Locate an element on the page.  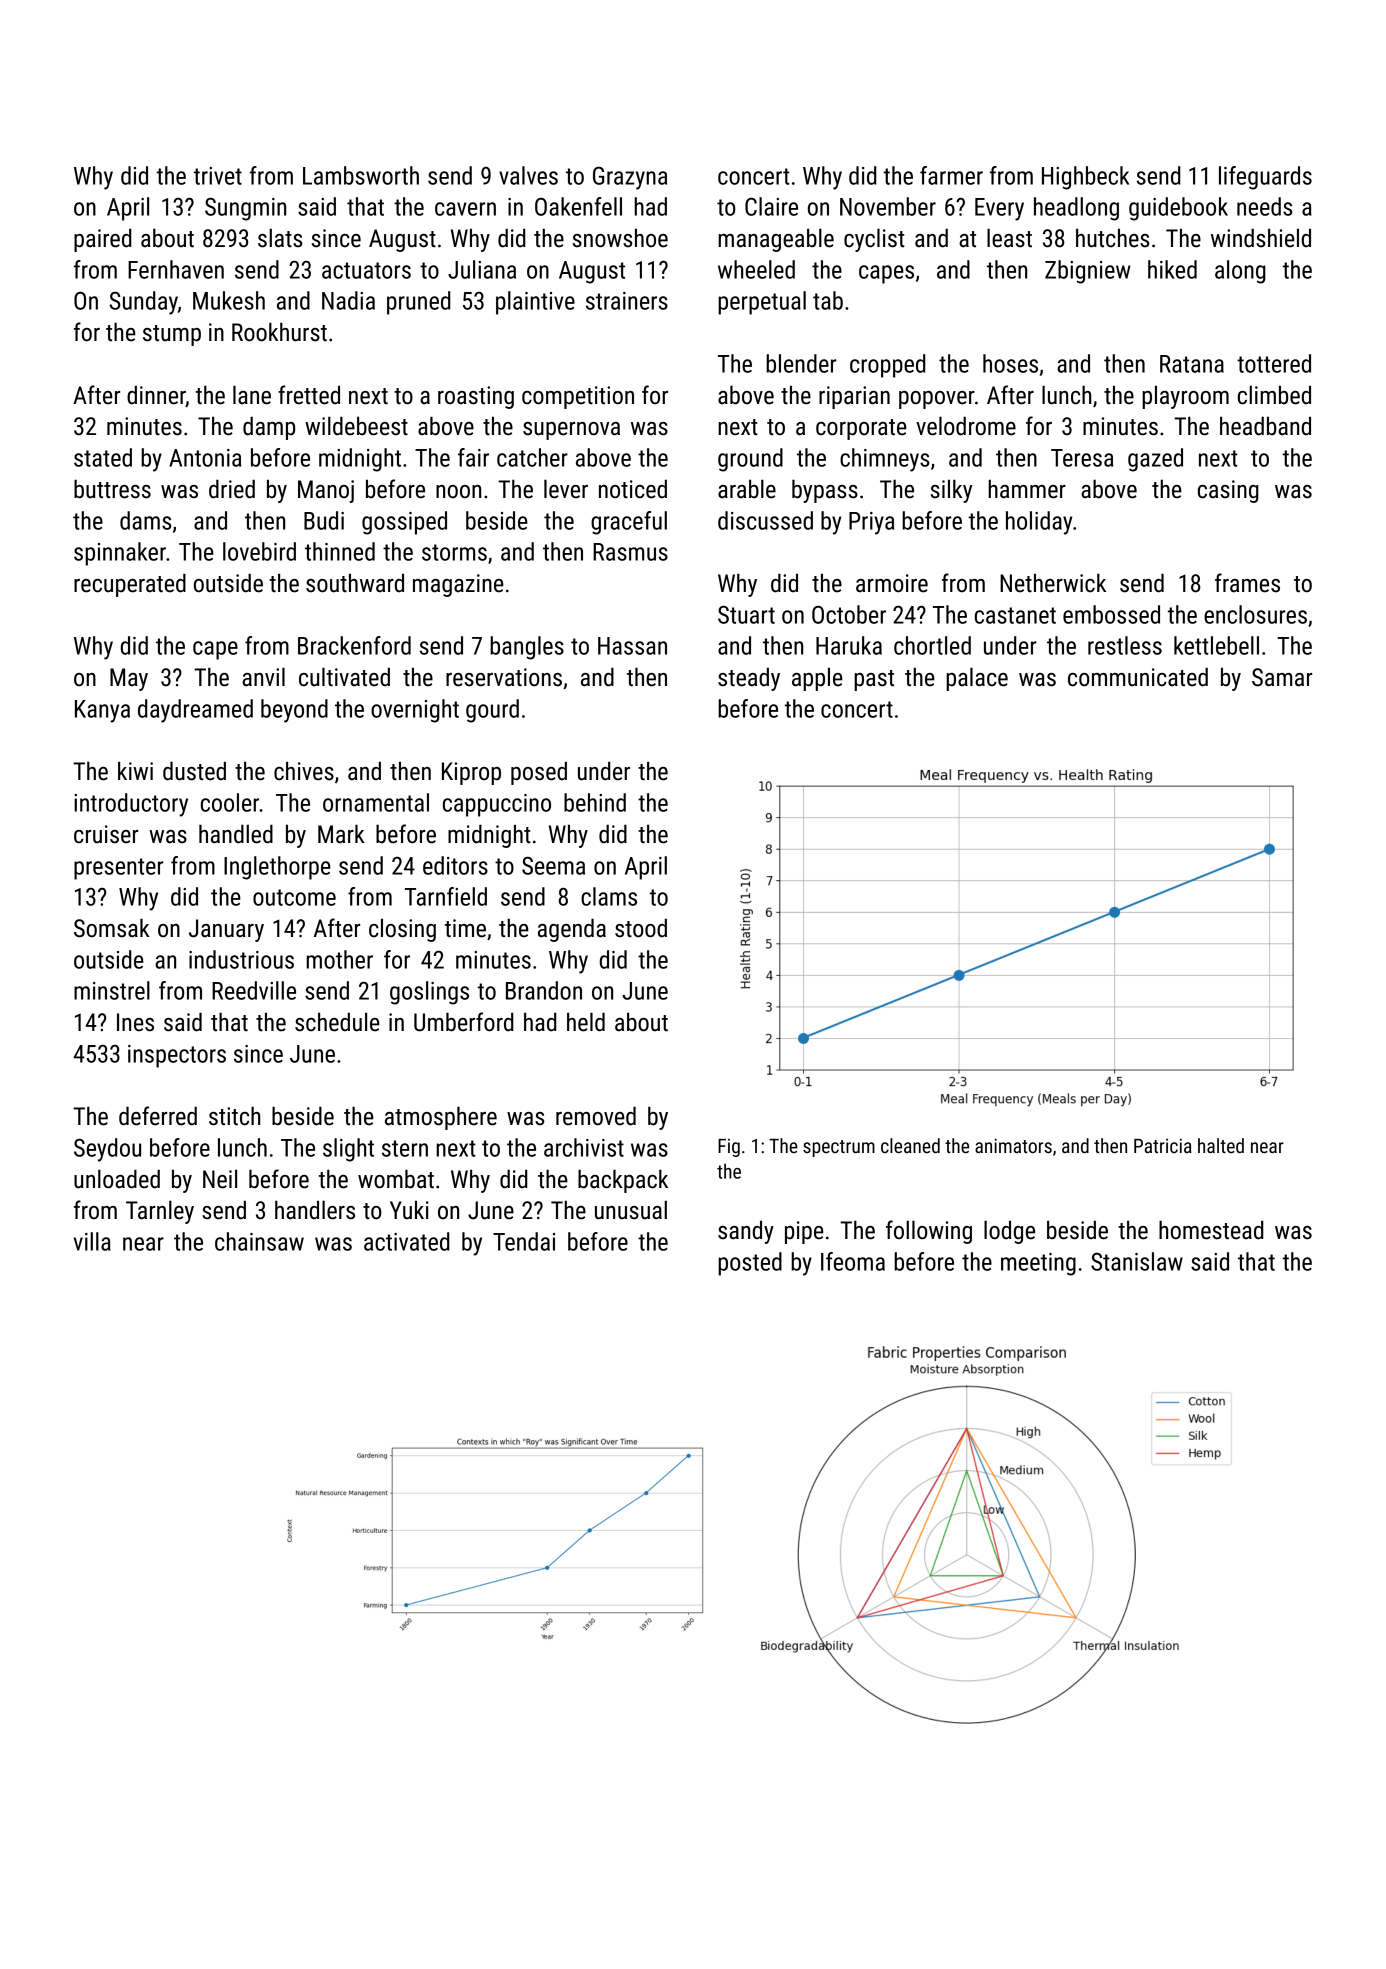
casing is located at coordinates (1228, 491).
